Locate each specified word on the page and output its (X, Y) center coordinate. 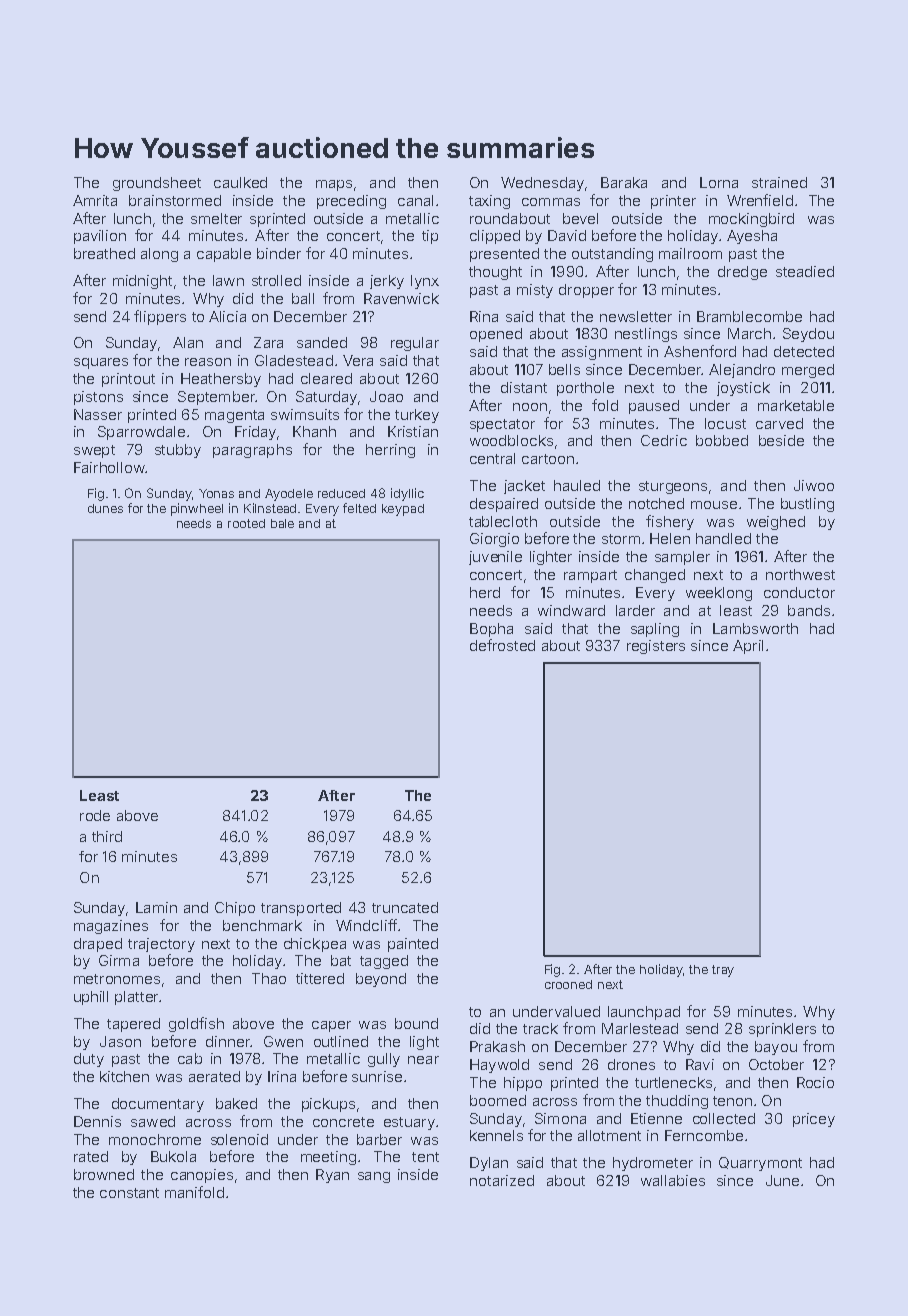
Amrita (95, 200)
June (782, 1180)
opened (496, 335)
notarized (502, 1180)
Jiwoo (814, 485)
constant (129, 1193)
